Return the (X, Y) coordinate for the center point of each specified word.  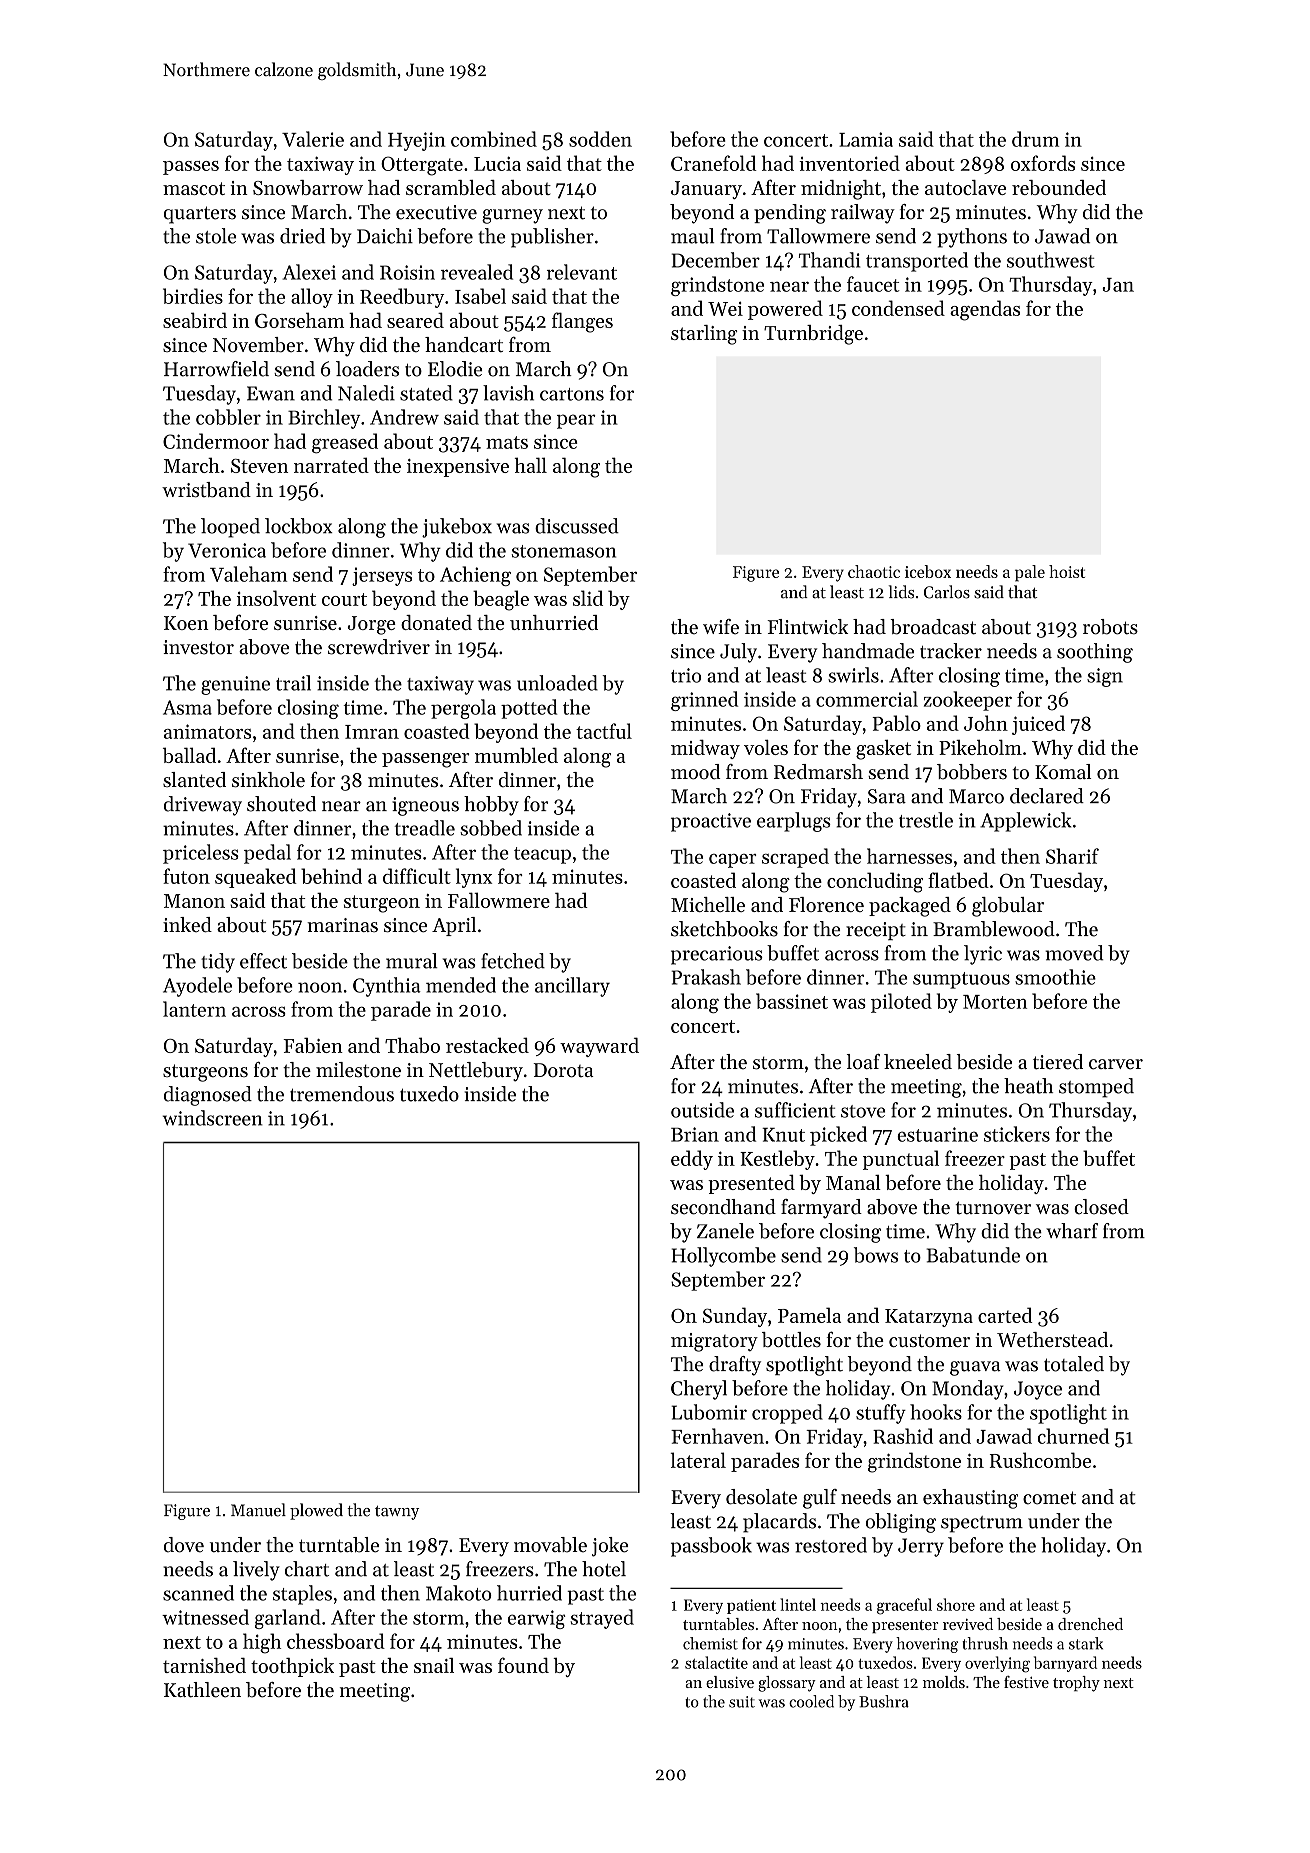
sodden (600, 139)
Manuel (258, 1510)
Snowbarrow (308, 187)
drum (1035, 139)
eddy (692, 1160)
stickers (1017, 1134)
